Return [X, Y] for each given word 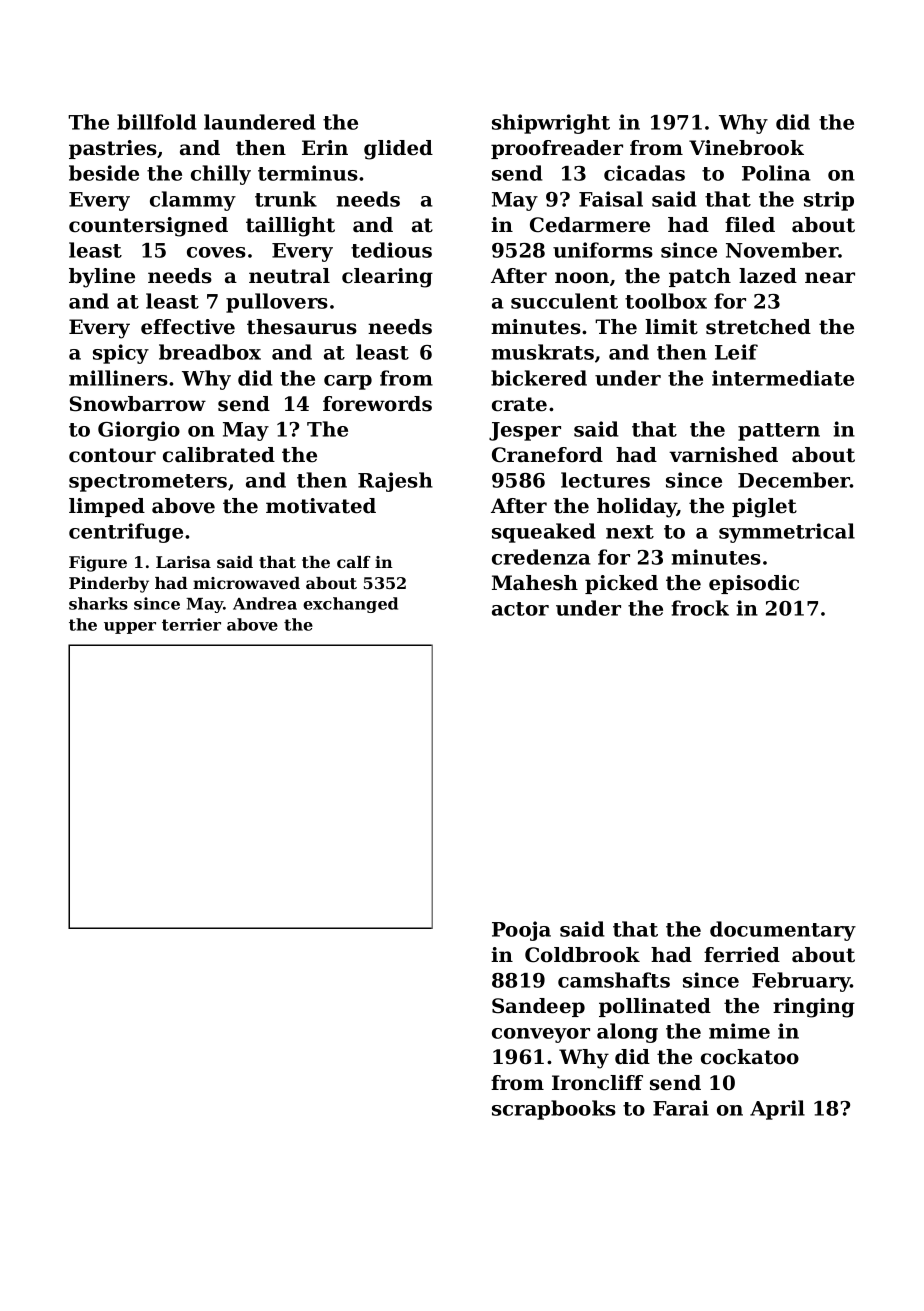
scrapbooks [554, 1110]
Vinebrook [746, 148]
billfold [157, 122]
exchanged [350, 605]
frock [700, 608]
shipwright [551, 124]
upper [130, 628]
